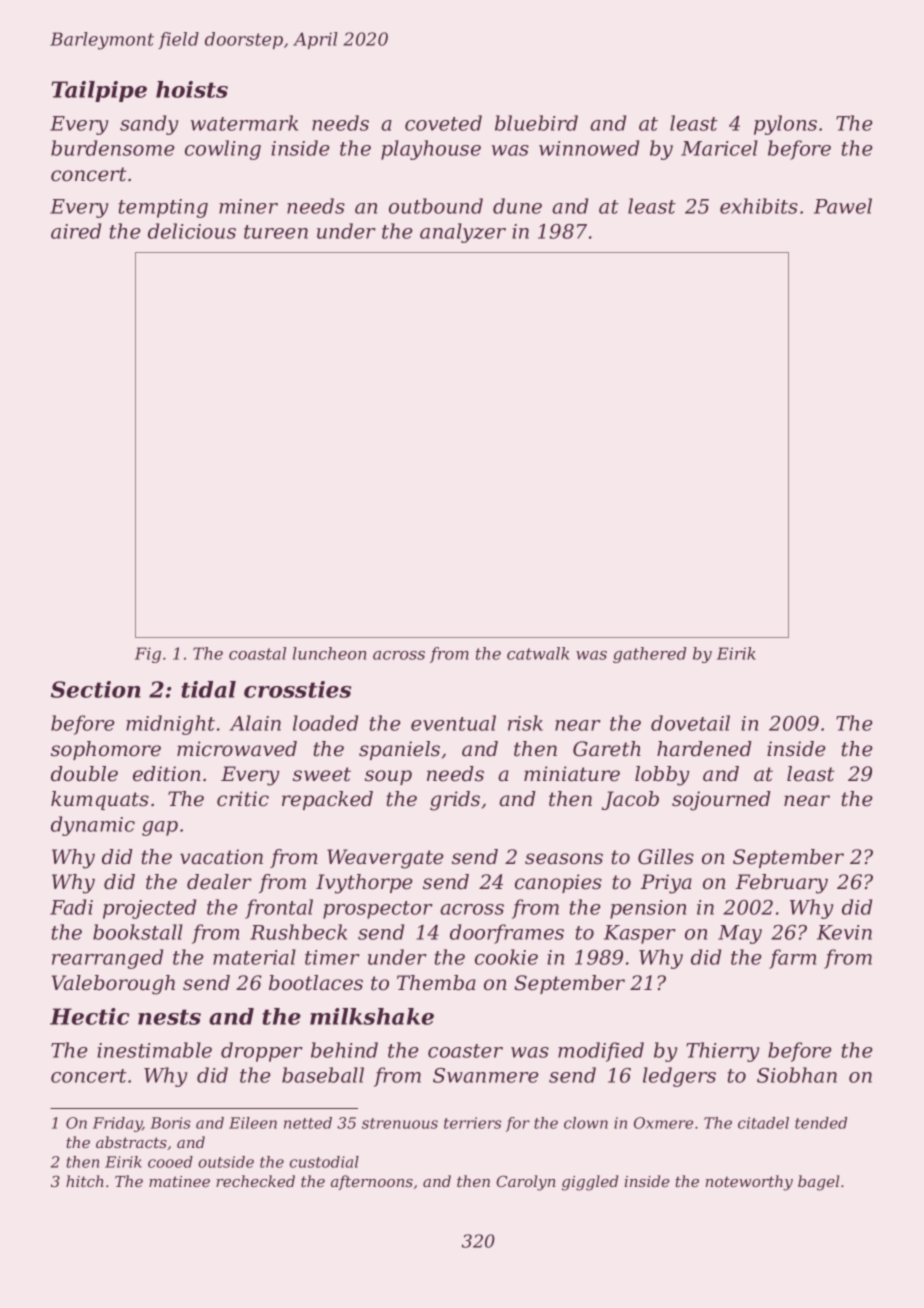 The width and height of the screenshot is (924, 1308). What do you see at coordinates (507, 934) in the screenshot?
I see `doorframes` at bounding box center [507, 934].
